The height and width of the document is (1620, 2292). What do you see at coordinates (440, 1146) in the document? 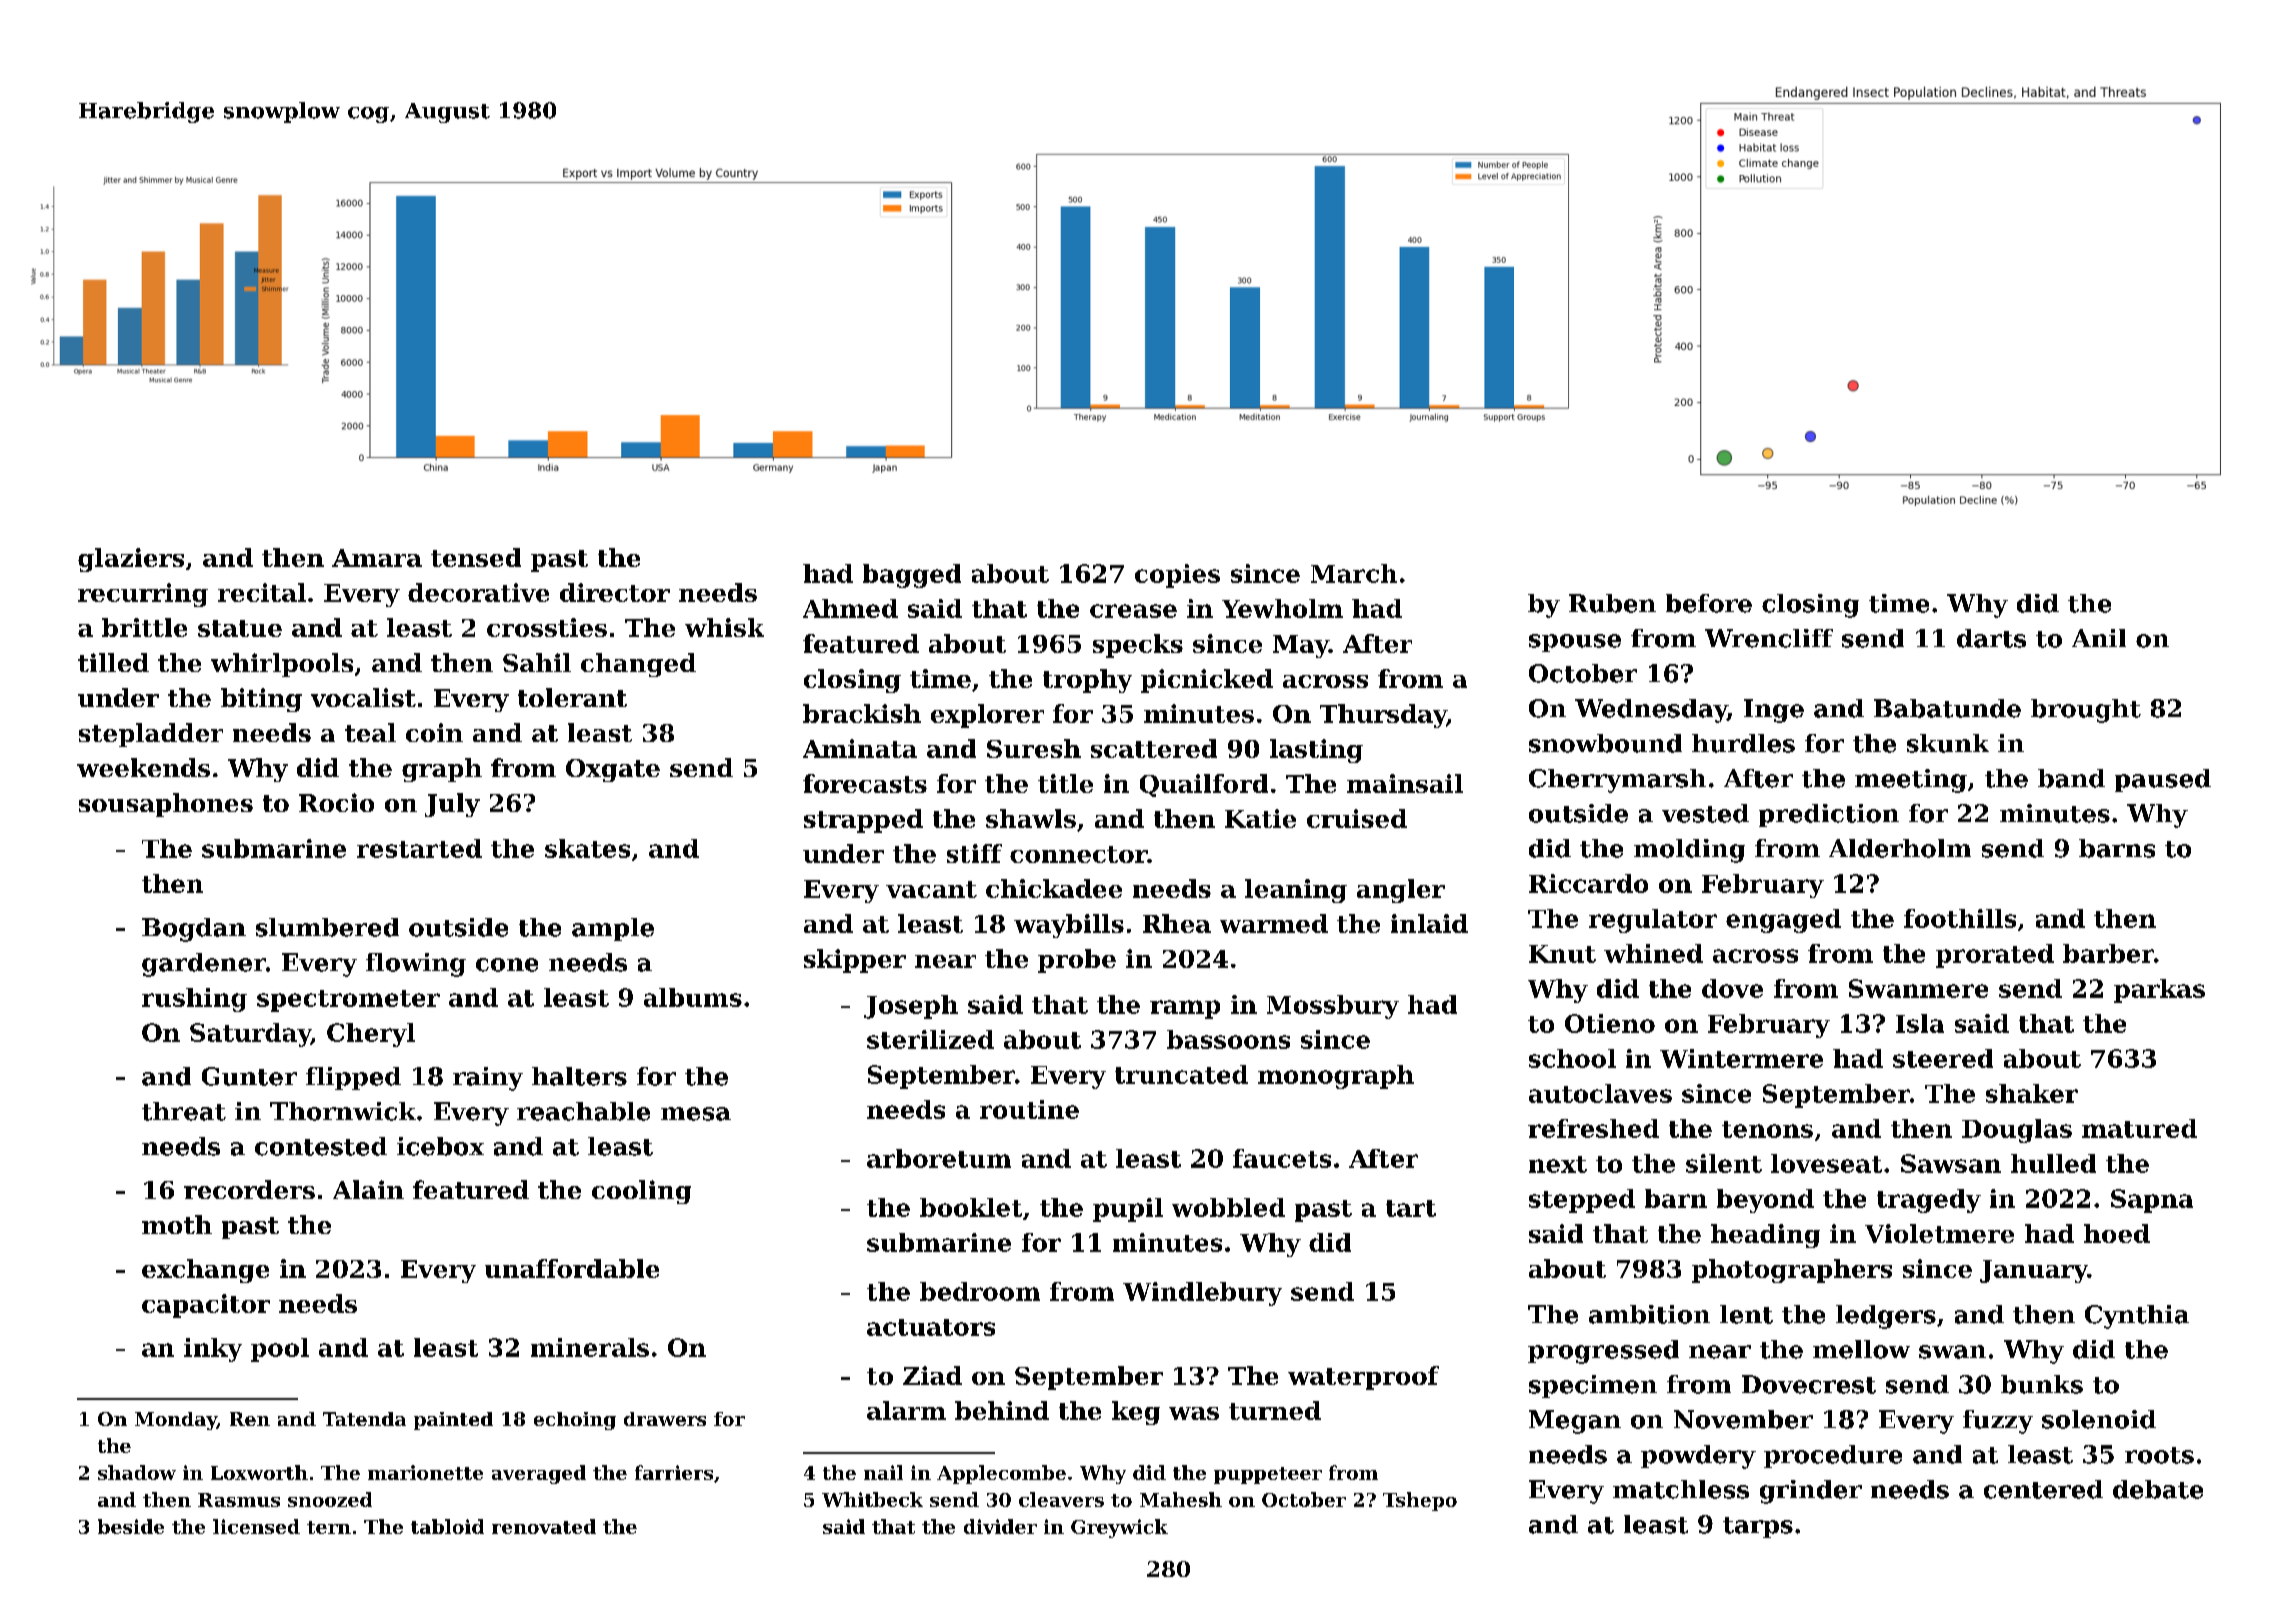
I see `icebox` at bounding box center [440, 1146].
